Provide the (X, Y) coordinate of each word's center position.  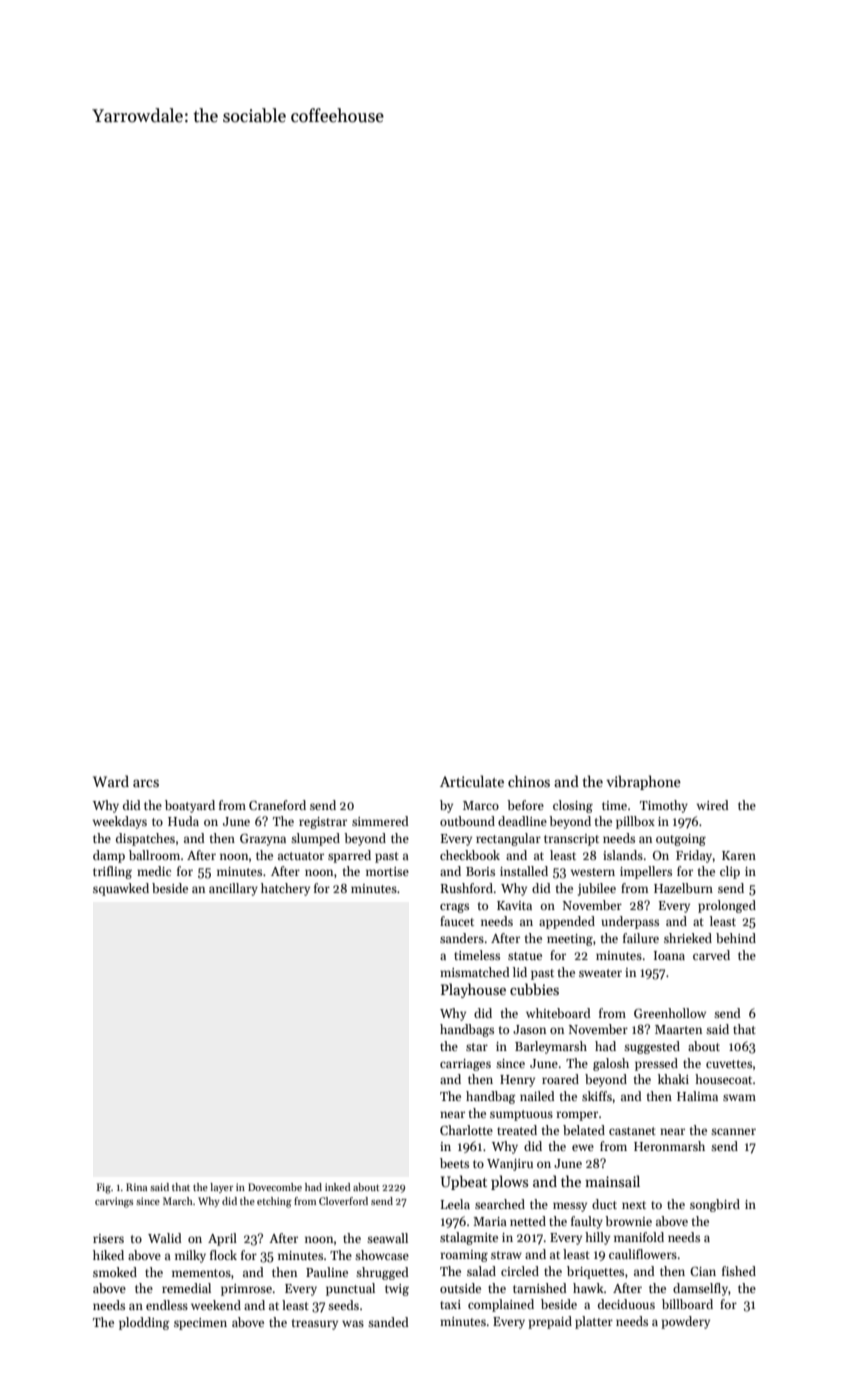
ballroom (154, 855)
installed (524, 871)
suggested (652, 1047)
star (477, 1047)
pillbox (635, 822)
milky (190, 1256)
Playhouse (473, 990)
